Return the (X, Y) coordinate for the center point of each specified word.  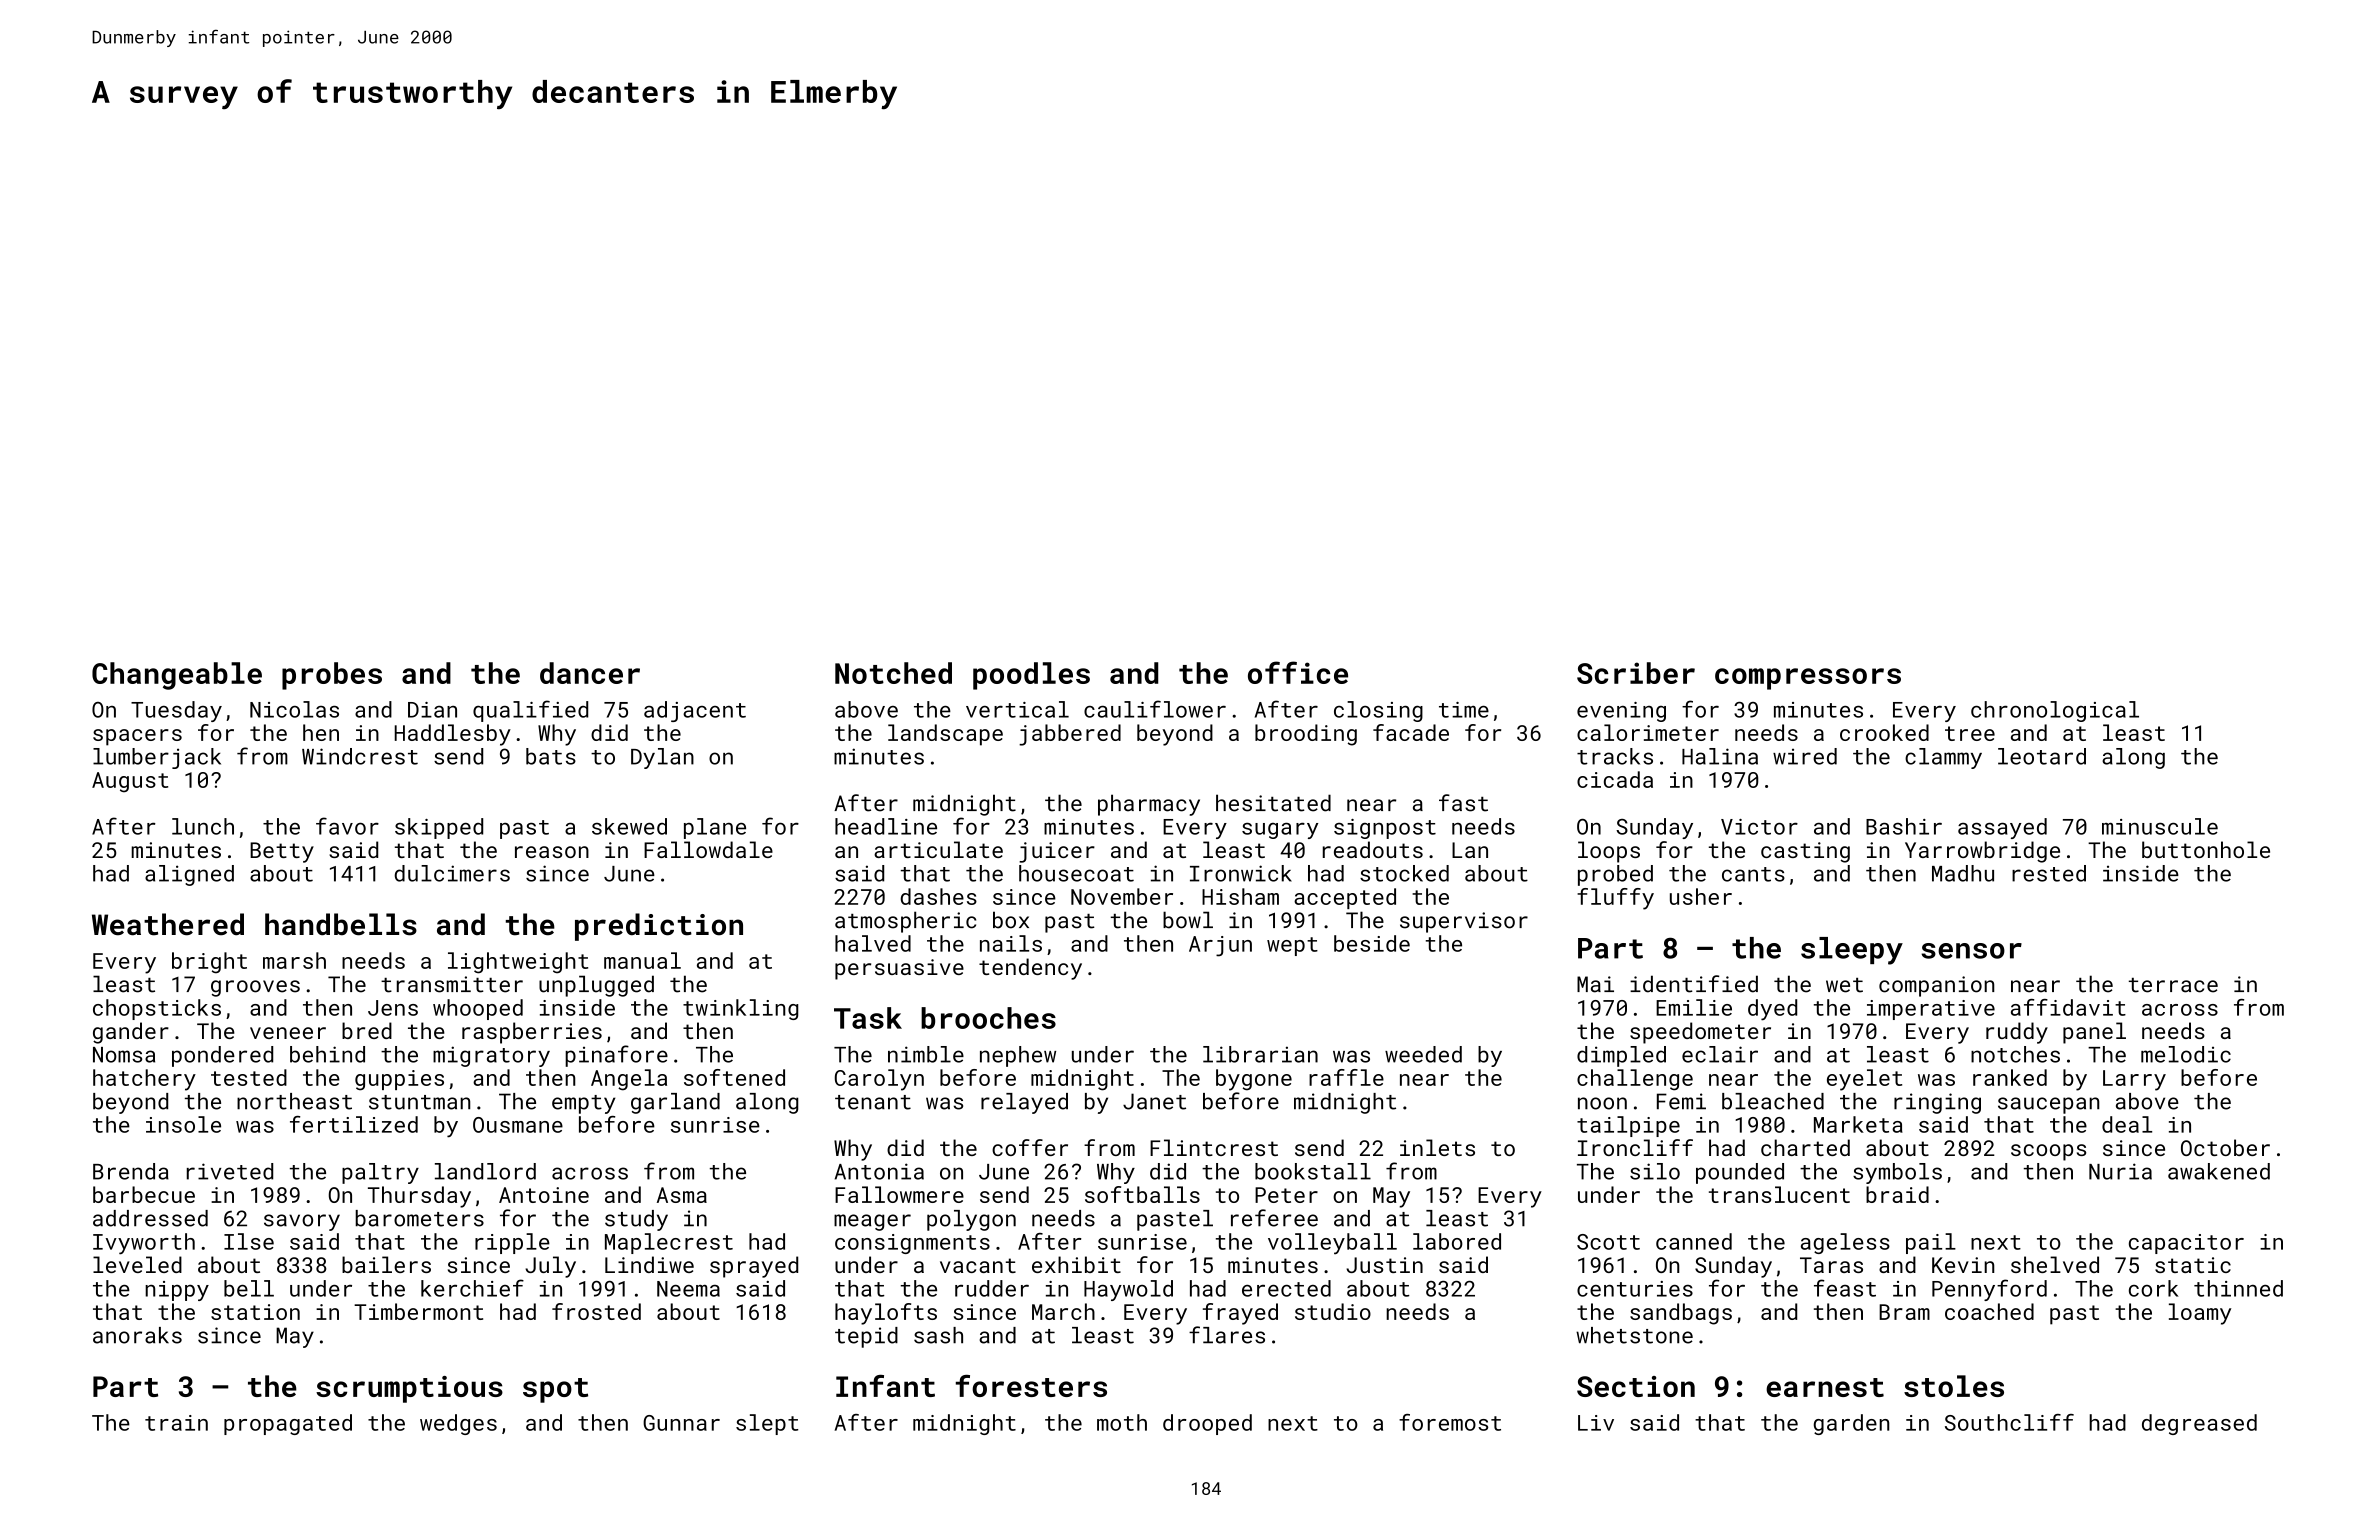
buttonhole (2206, 849)
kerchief (472, 1288)
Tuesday (176, 711)
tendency (1030, 969)
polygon (971, 1220)
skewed (629, 826)
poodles (1031, 676)
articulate (938, 849)
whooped (478, 1009)
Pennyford (1989, 1290)
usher (1701, 896)
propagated (288, 1424)
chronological (2055, 711)
